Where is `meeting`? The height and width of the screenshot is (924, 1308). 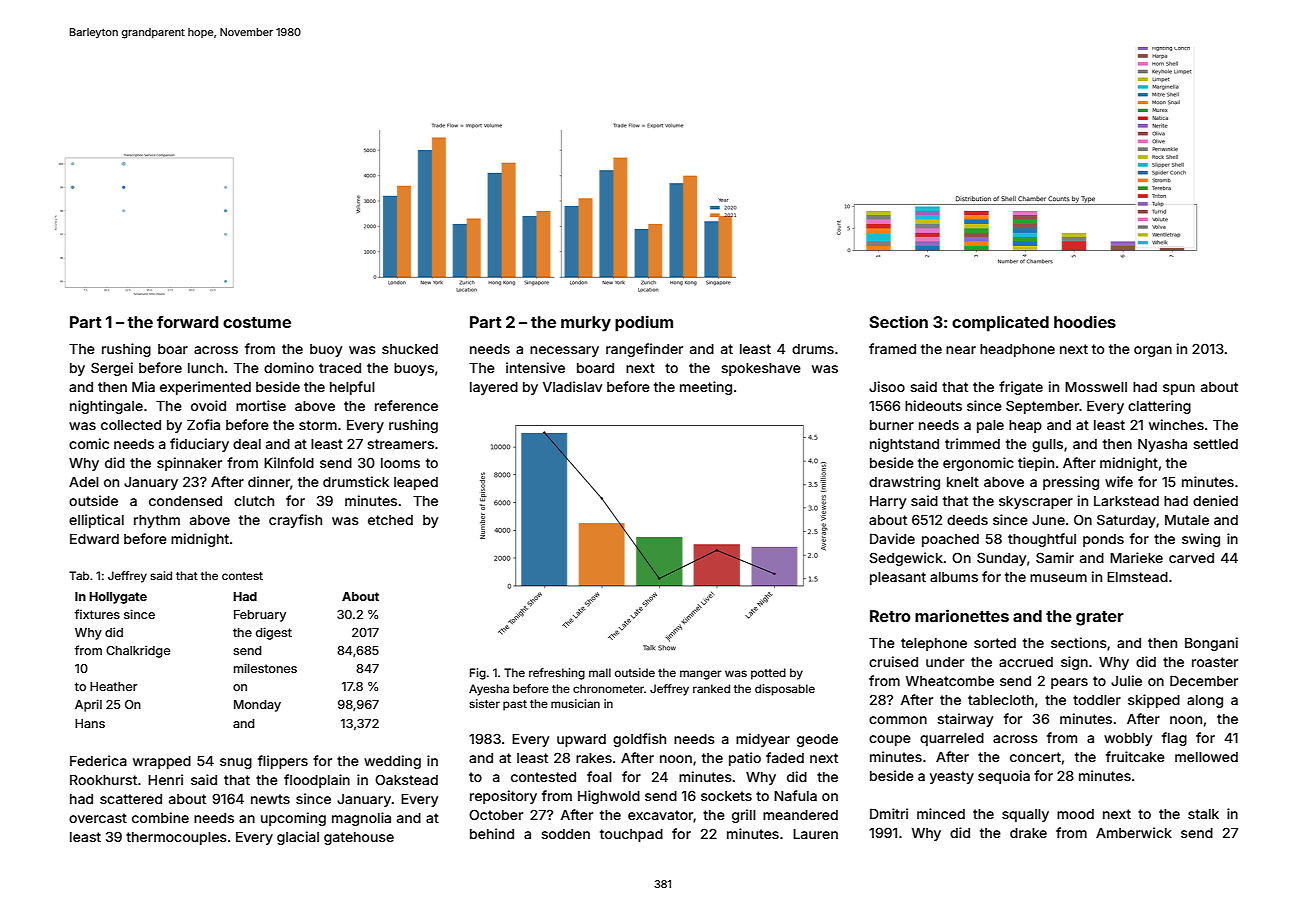 meeting is located at coordinates (706, 388).
